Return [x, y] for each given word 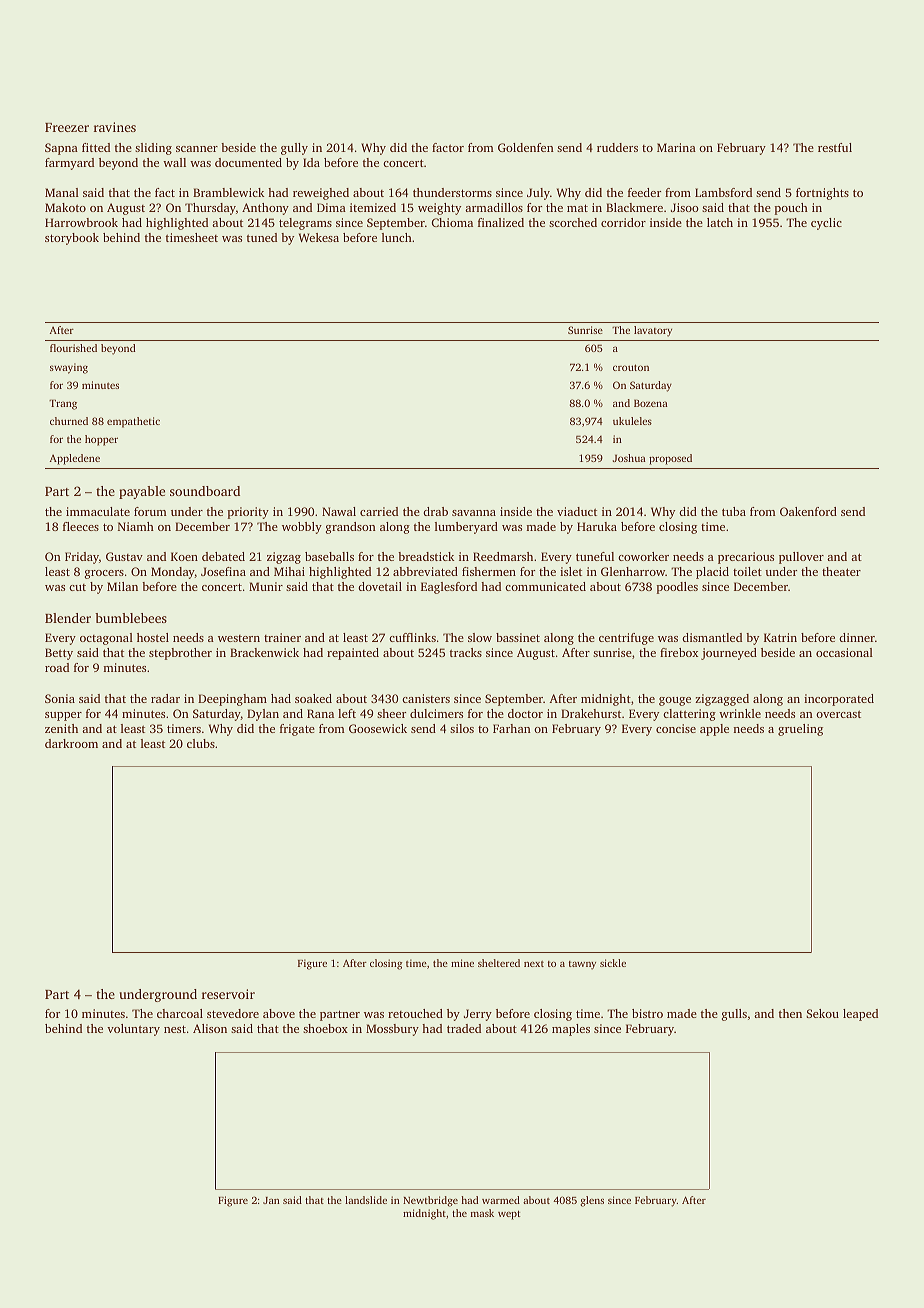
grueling [800, 730]
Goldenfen [526, 147]
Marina [676, 147]
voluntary [133, 1030]
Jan [271, 1200]
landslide [366, 1200]
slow [480, 637]
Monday [173, 573]
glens [592, 1201]
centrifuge [626, 639]
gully [294, 149]
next [534, 964]
